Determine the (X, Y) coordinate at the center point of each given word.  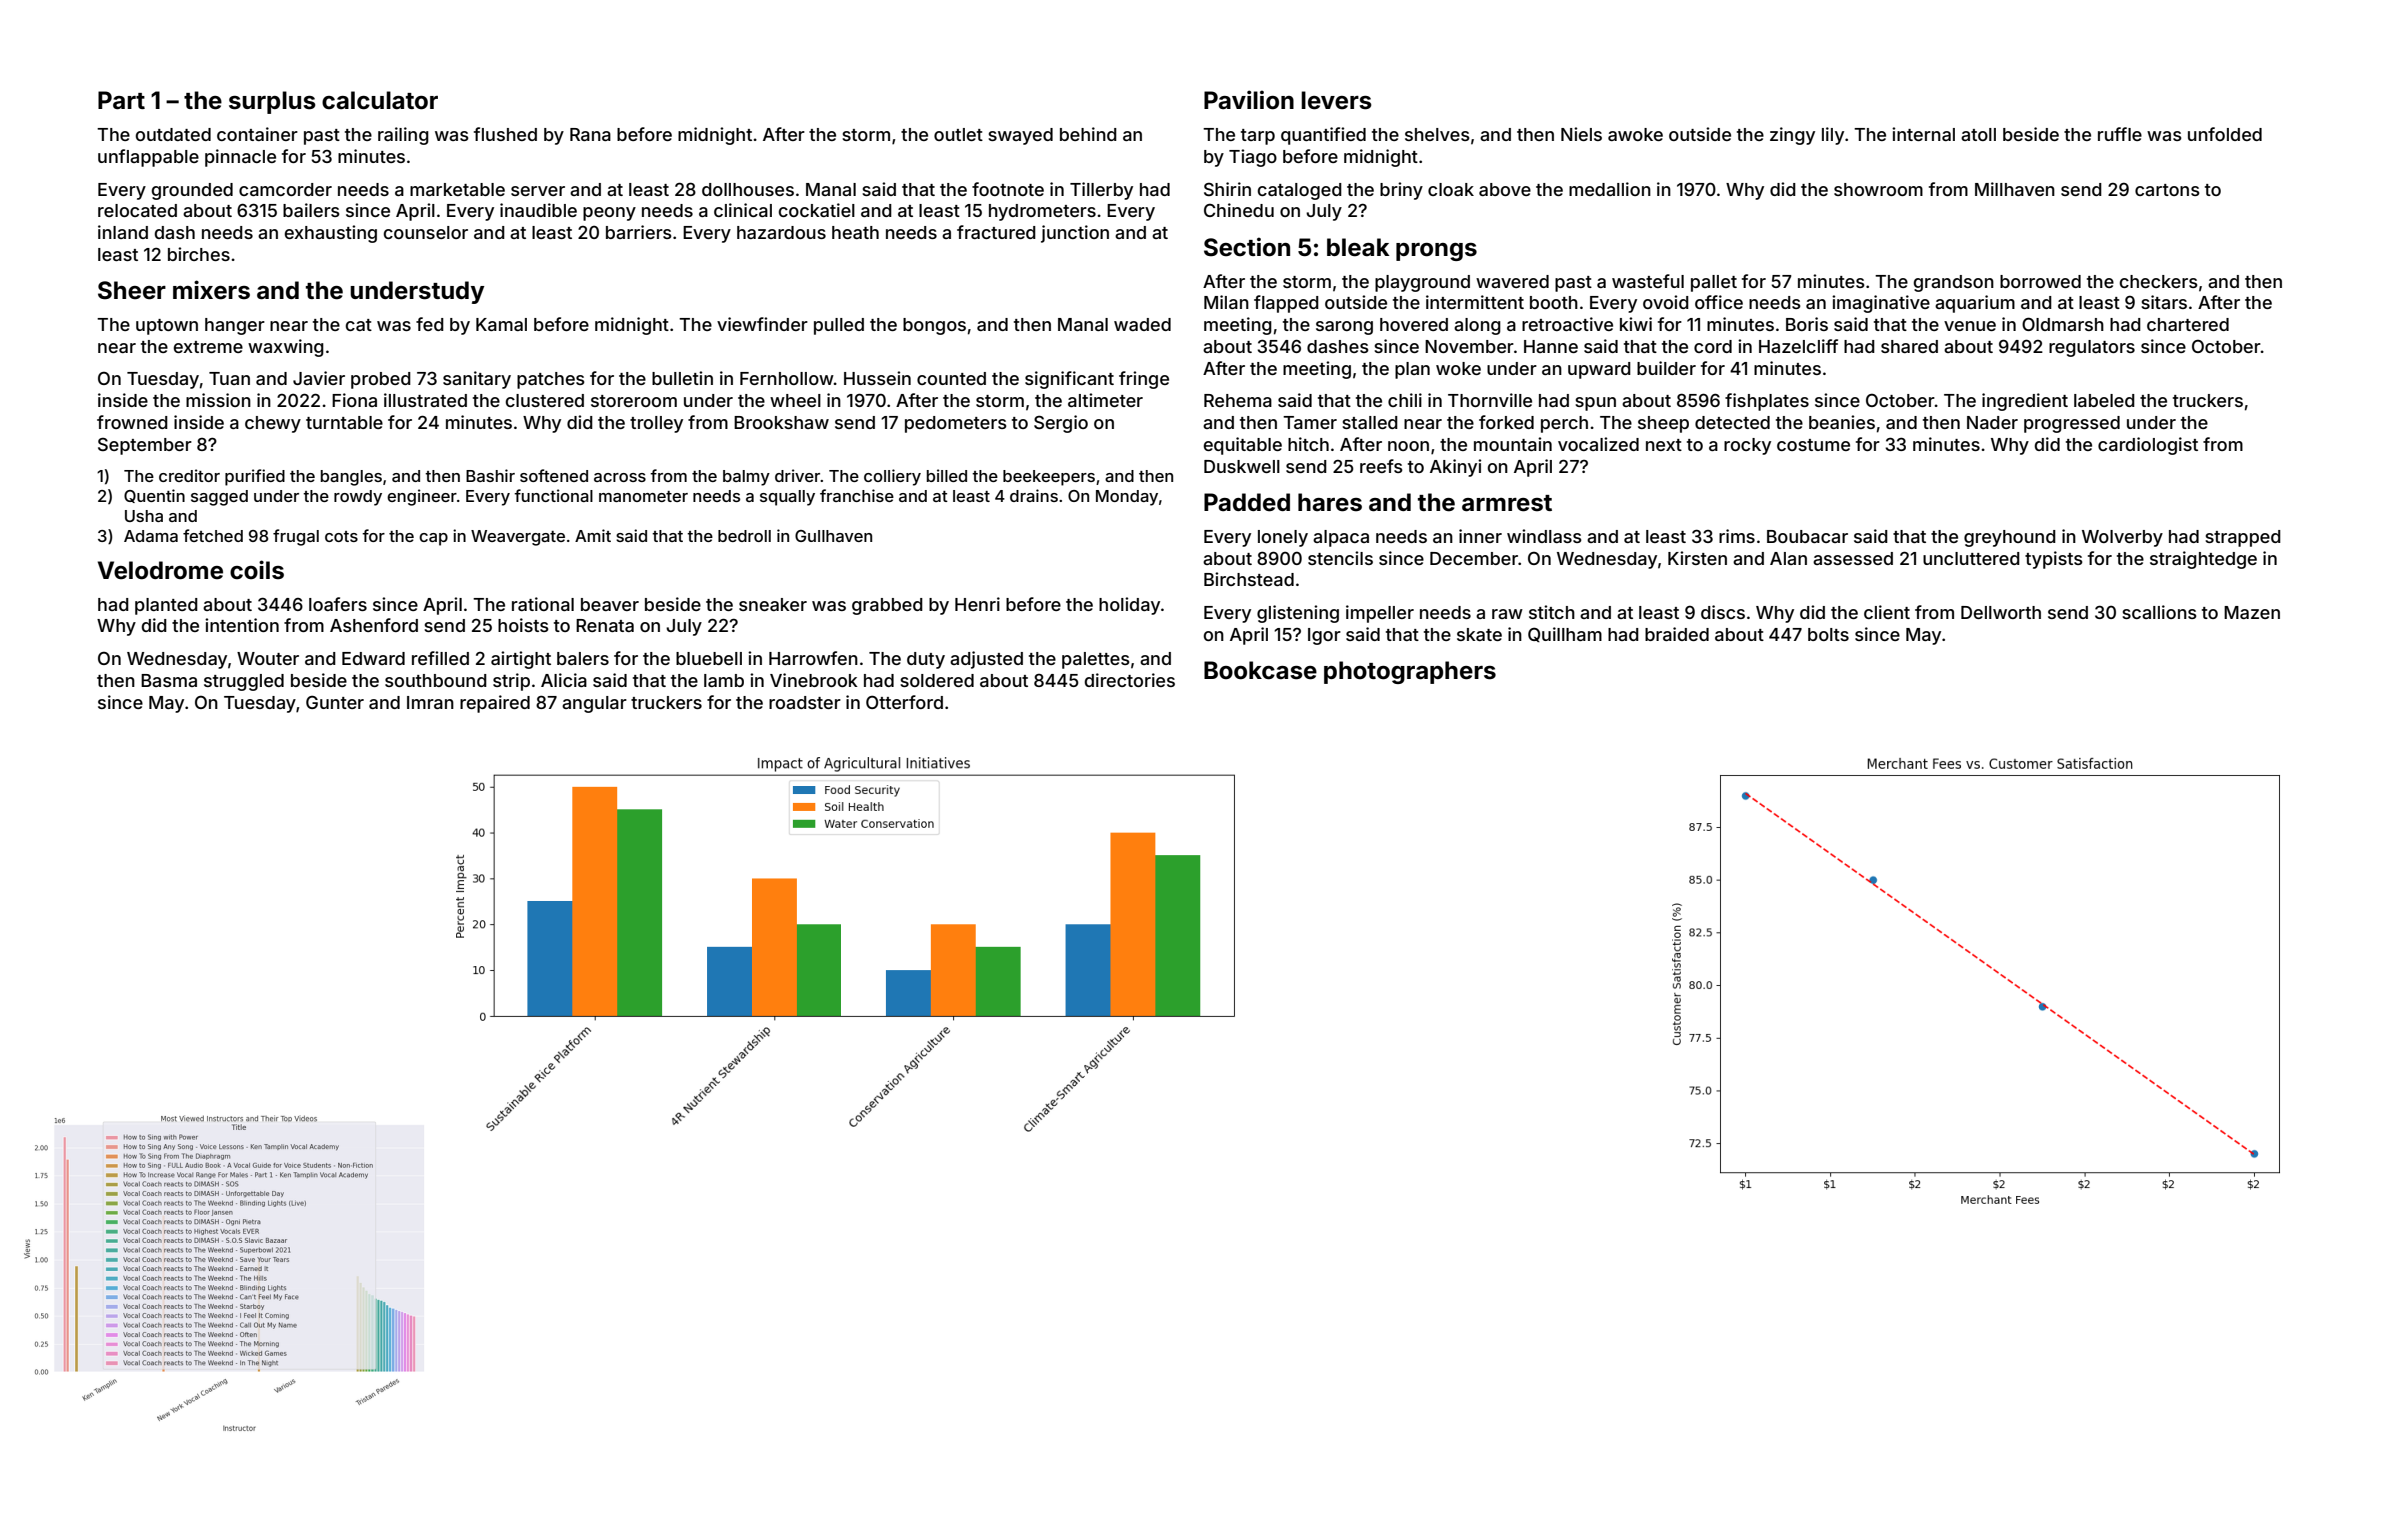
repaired (495, 704)
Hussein (877, 378)
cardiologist (2148, 446)
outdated (173, 134)
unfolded (2225, 134)
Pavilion (1249, 100)
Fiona (354, 400)
